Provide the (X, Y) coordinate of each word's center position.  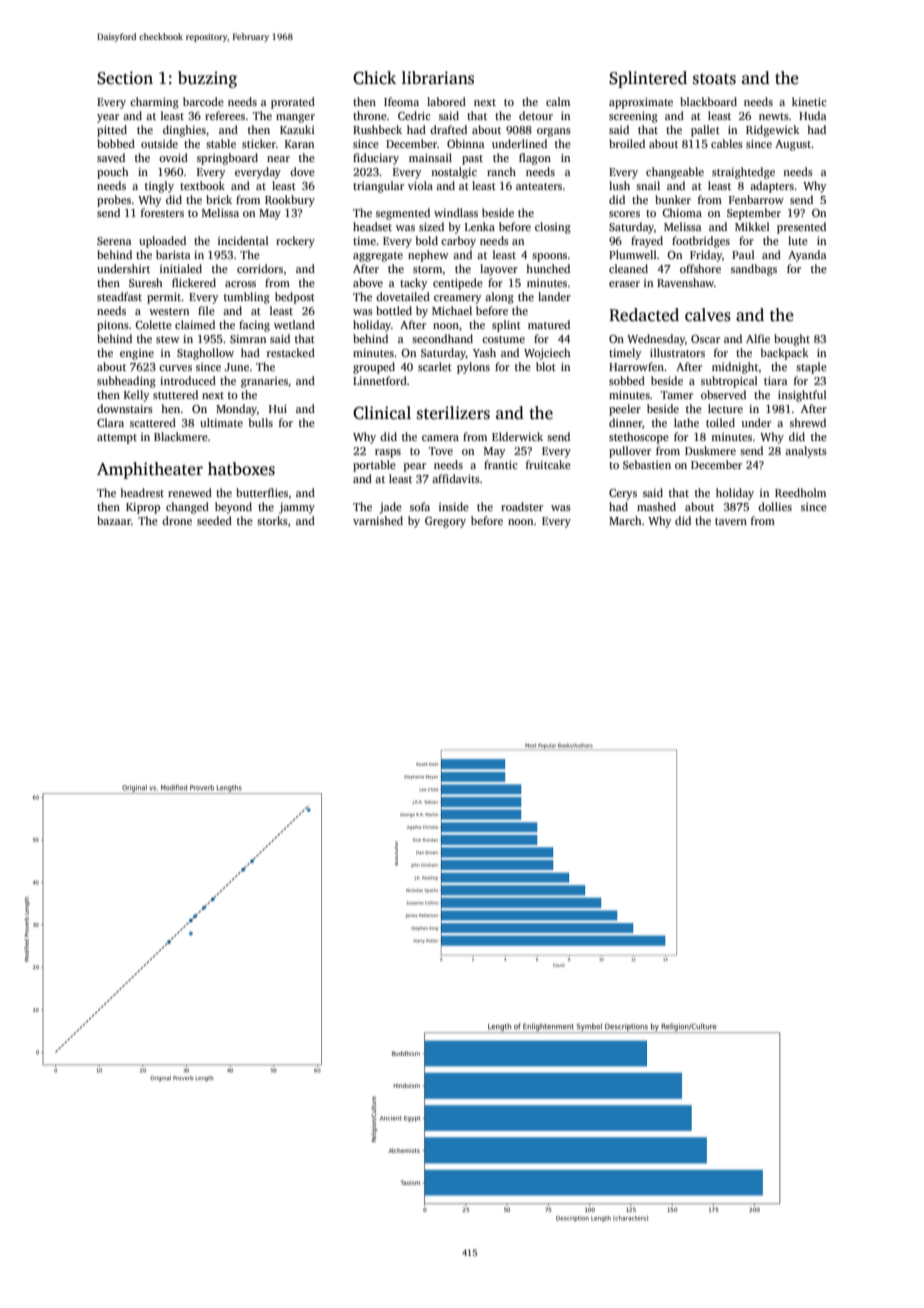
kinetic (809, 101)
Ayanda (807, 256)
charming (154, 103)
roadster (522, 506)
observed (723, 394)
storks (272, 520)
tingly (159, 187)
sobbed (627, 380)
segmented (403, 214)
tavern (731, 521)
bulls (261, 422)
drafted (448, 129)
